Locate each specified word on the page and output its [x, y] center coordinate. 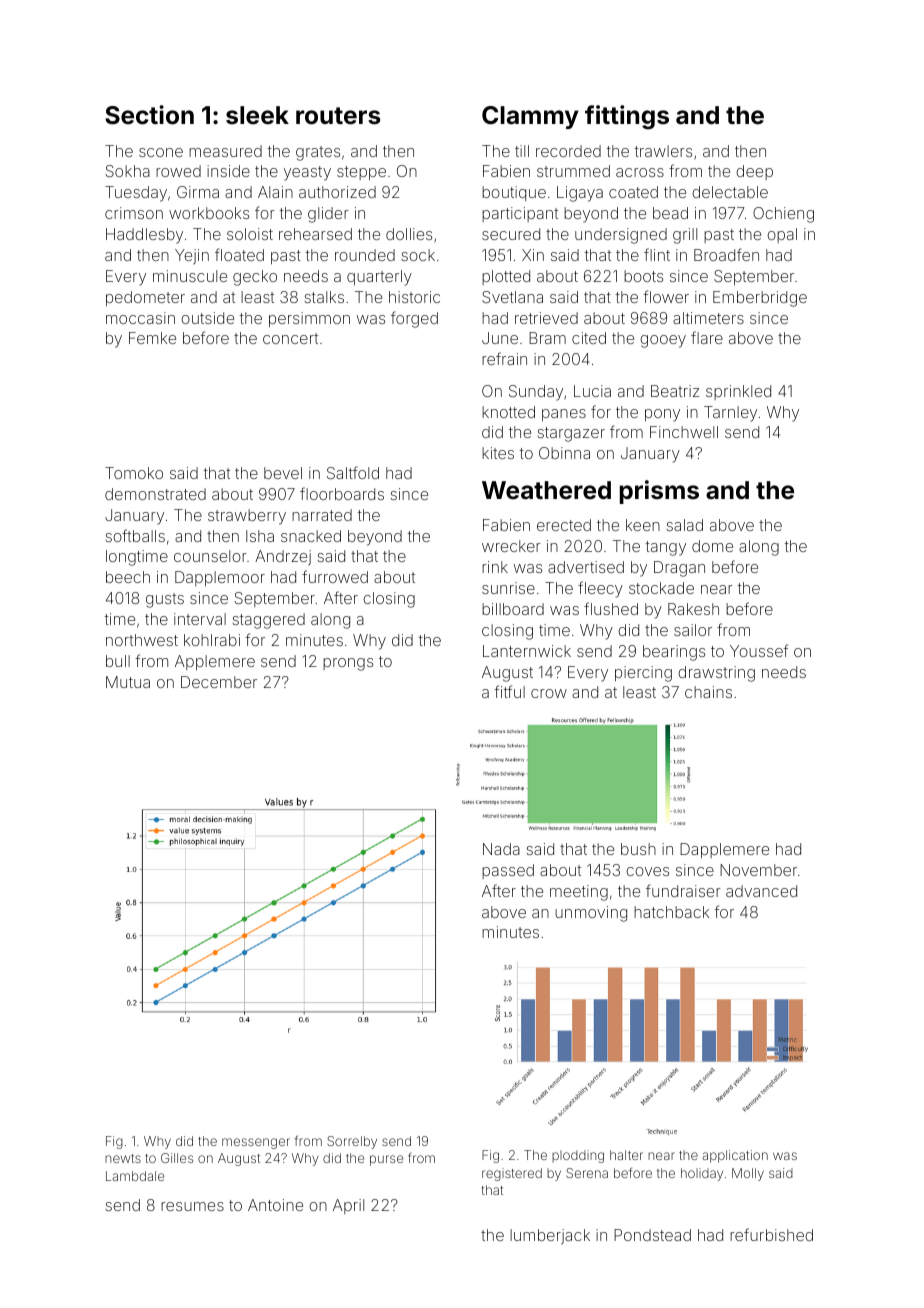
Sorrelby [352, 1142]
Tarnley [730, 414]
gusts [165, 600]
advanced [761, 891]
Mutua [128, 682]
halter [626, 1155]
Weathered [546, 490]
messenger [256, 1143]
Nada [501, 849]
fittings [627, 117]
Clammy [530, 117]
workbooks [209, 213]
